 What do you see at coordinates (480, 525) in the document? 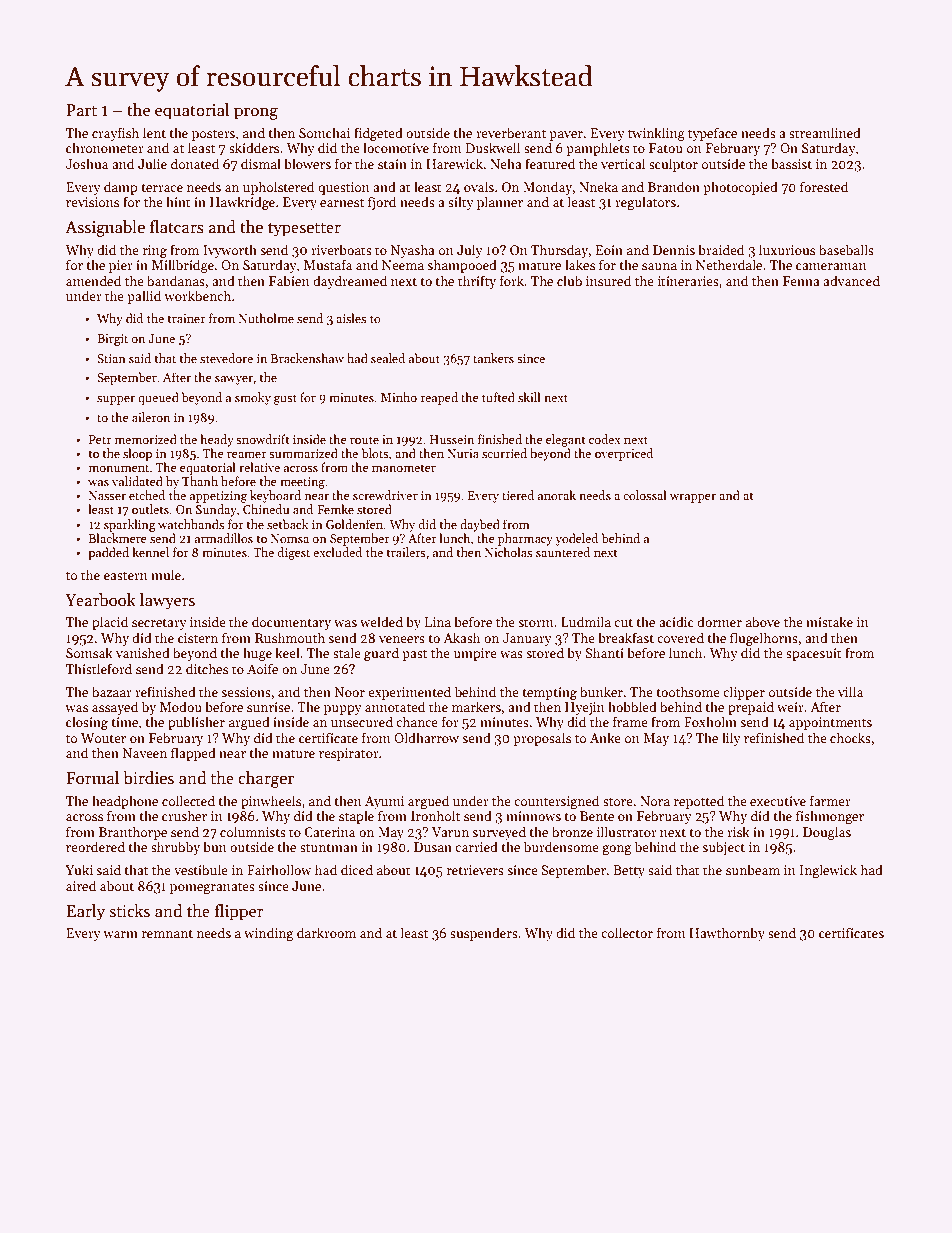
I see `daybed` at bounding box center [480, 525].
